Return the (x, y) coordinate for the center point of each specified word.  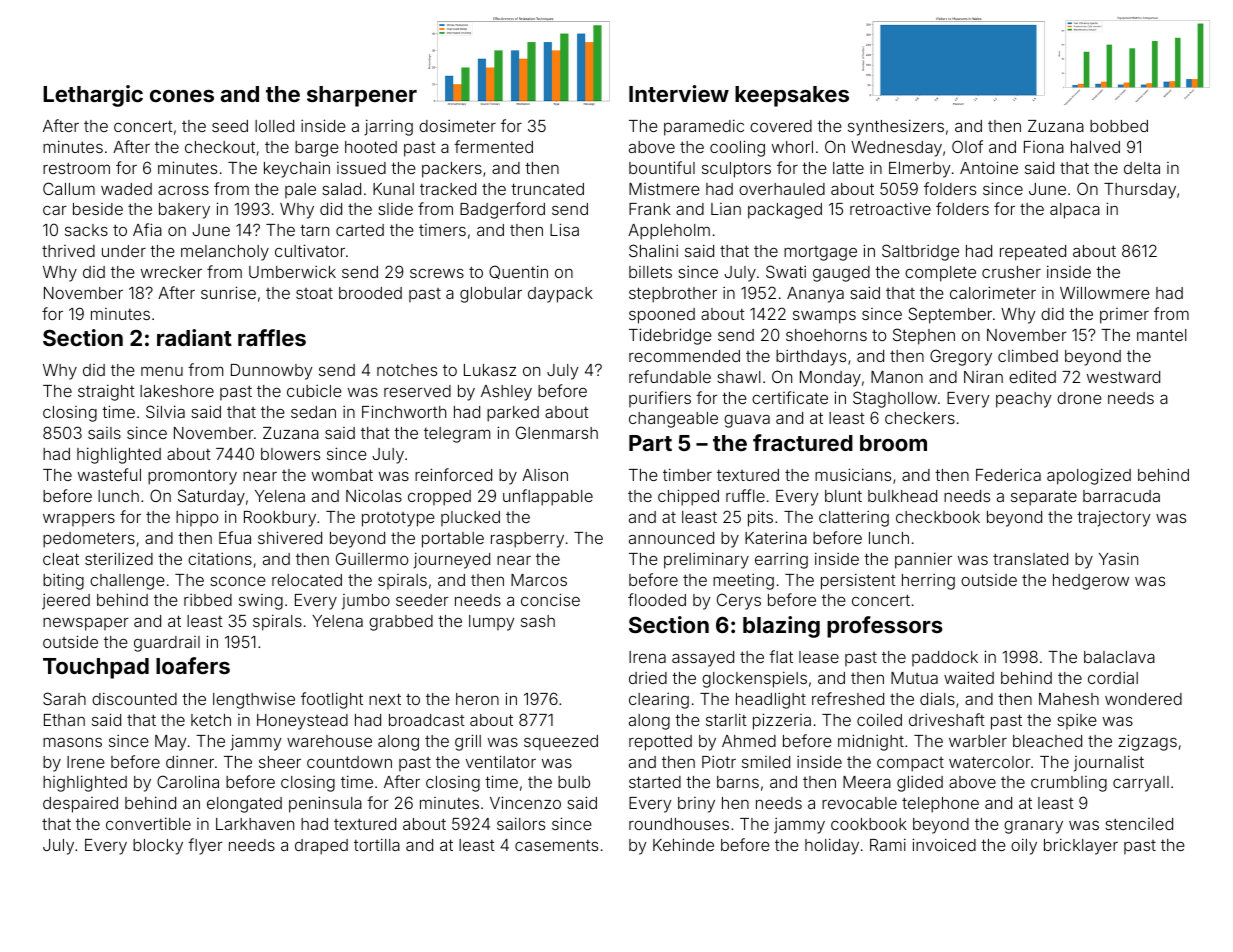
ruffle (745, 495)
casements (556, 845)
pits (760, 518)
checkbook (938, 517)
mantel (1162, 335)
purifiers (660, 399)
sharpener (362, 96)
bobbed (1119, 126)
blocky (158, 847)
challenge (127, 582)
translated (1030, 559)
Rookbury (280, 519)
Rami (888, 844)
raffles (272, 337)
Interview (679, 93)
